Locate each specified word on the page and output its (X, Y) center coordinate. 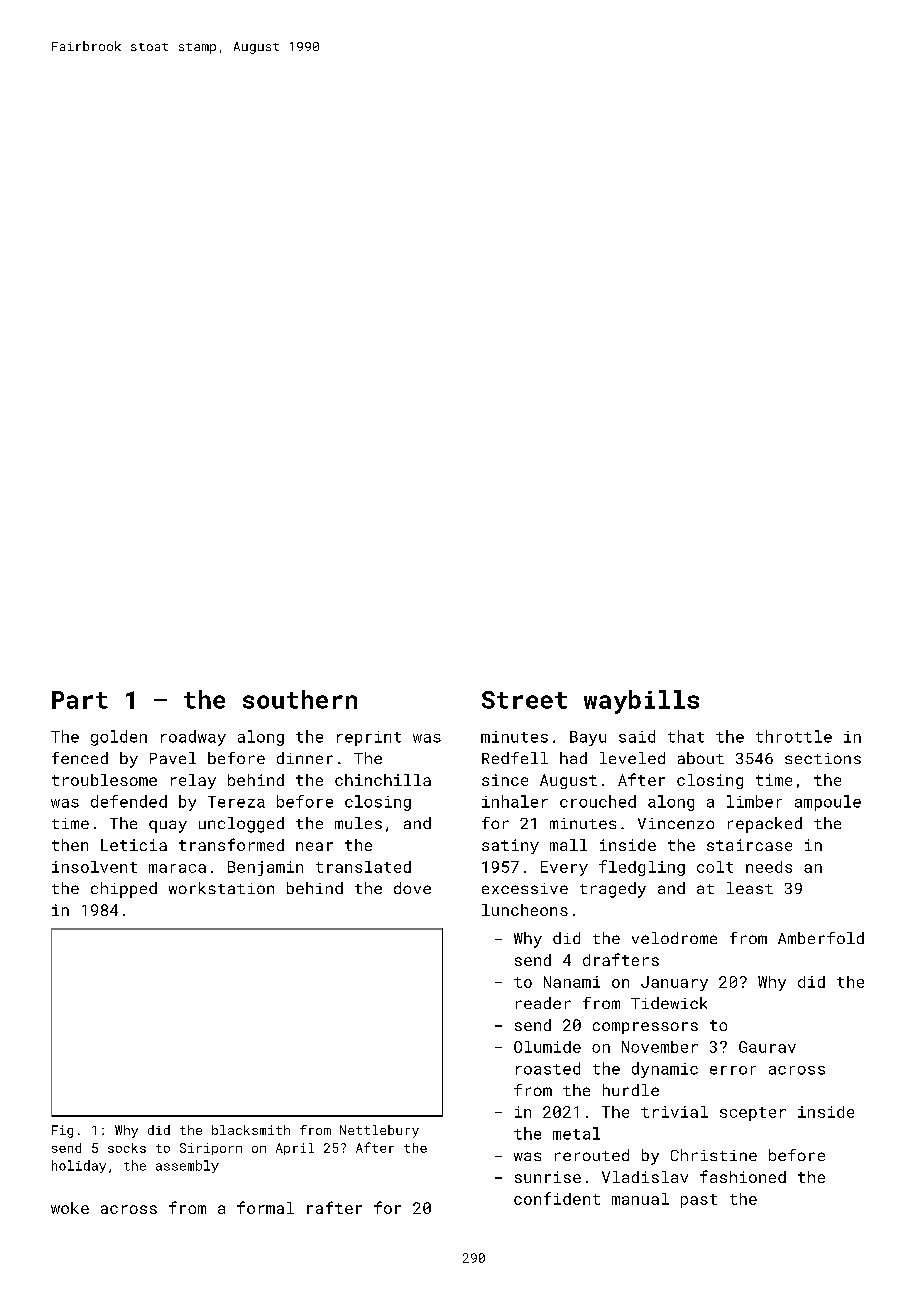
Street (524, 700)
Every (564, 868)
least (750, 888)
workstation (221, 888)
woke (70, 1208)
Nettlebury (379, 1131)
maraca (177, 868)
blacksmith (251, 1130)
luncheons (525, 910)
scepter (753, 1114)
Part (80, 700)
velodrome (674, 938)
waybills (641, 702)
